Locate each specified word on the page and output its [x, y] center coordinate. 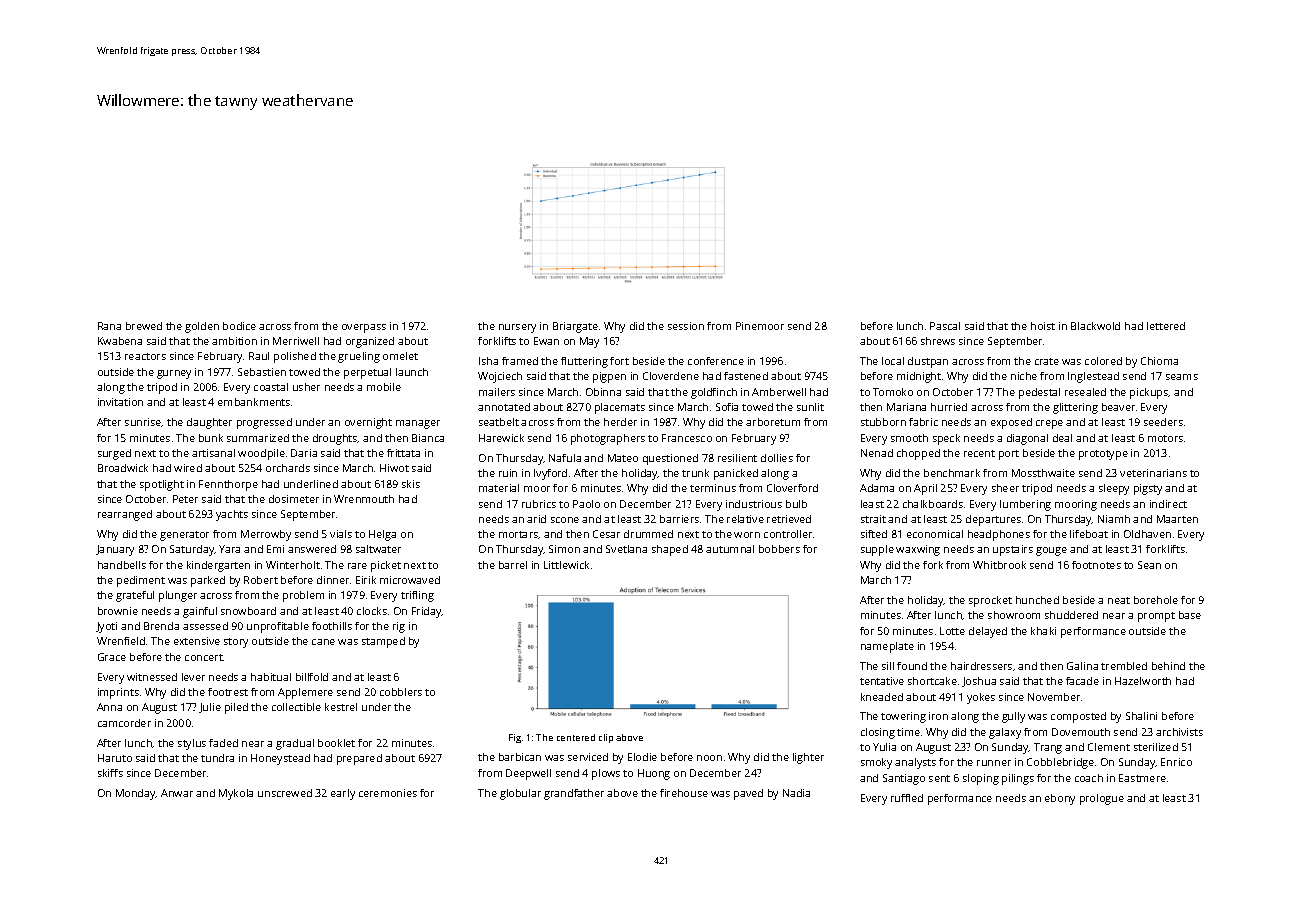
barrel [513, 565]
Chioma [1159, 361]
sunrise [143, 422]
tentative [882, 681]
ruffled [907, 798]
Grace [112, 657]
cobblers [401, 692]
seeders [1163, 422]
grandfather [574, 794]
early [343, 794]
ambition [234, 341]
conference [716, 361]
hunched [1037, 600]
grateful [135, 596]
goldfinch [714, 393]
